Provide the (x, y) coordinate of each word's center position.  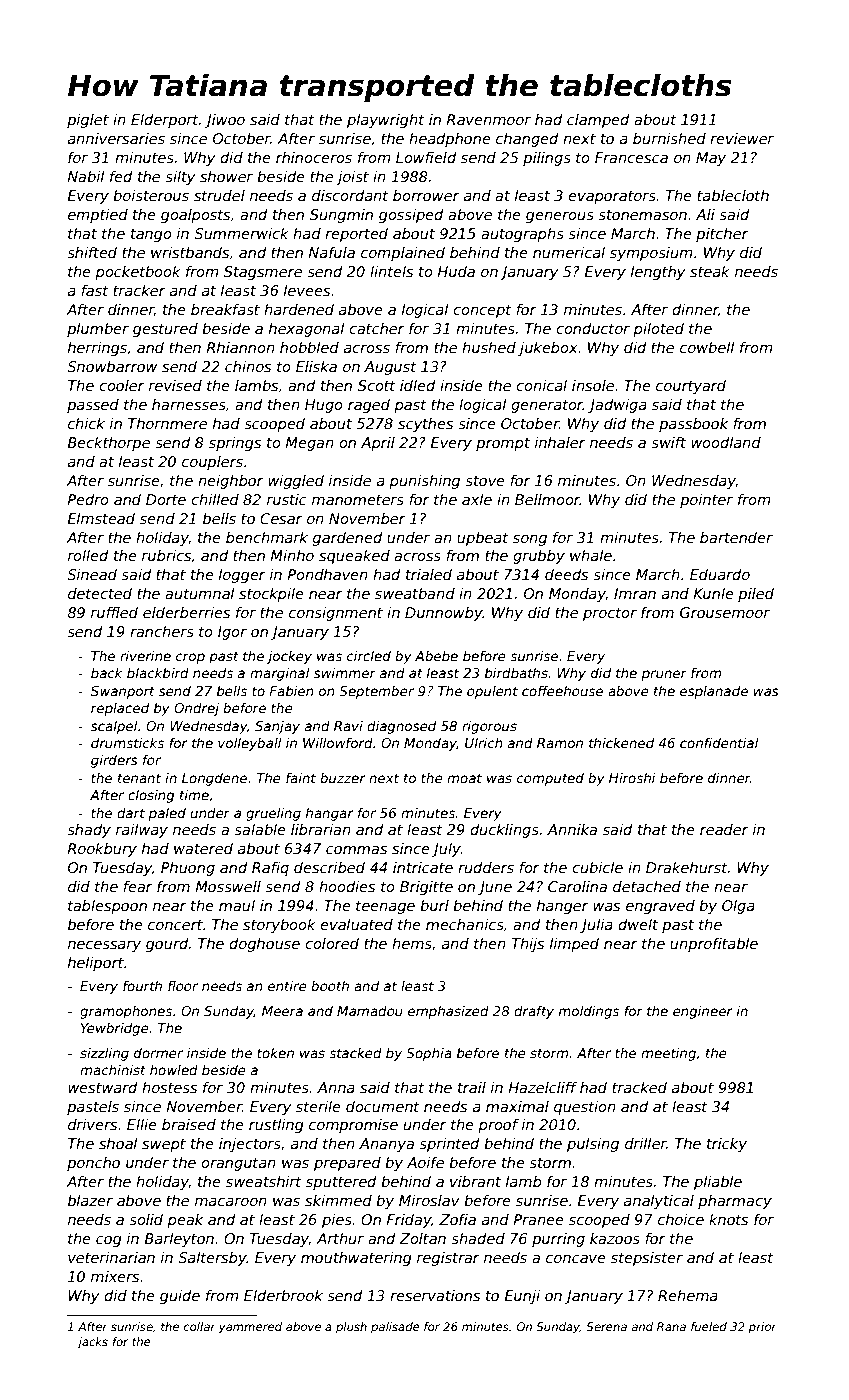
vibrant (475, 1181)
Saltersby (212, 1259)
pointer (706, 501)
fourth (142, 985)
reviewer (742, 138)
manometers (358, 500)
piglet (88, 121)
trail (472, 1087)
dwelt (638, 924)
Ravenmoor (488, 119)
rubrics (167, 556)
